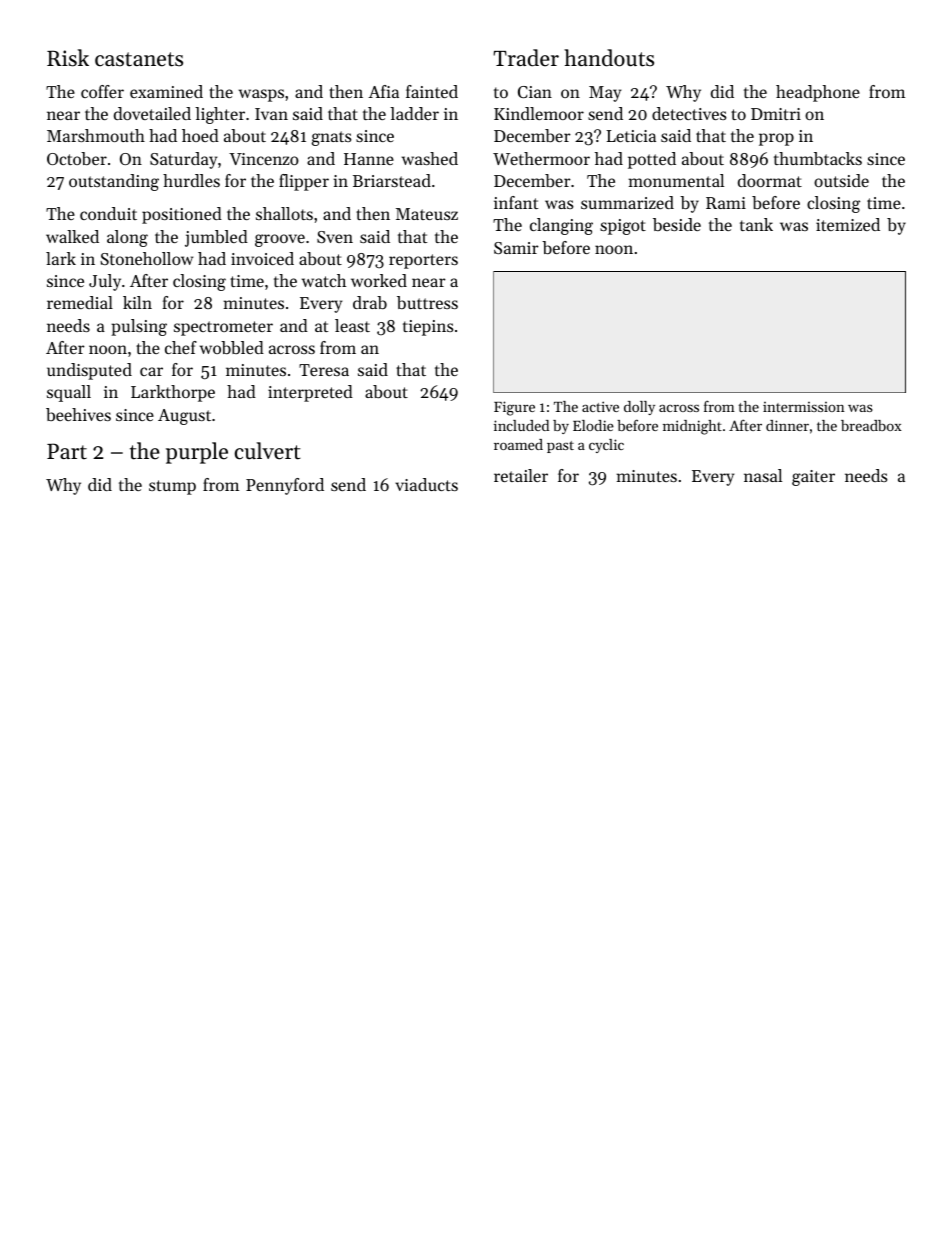 The image size is (952, 1233). What do you see at coordinates (139, 59) in the page?
I see `castanets` at bounding box center [139, 59].
